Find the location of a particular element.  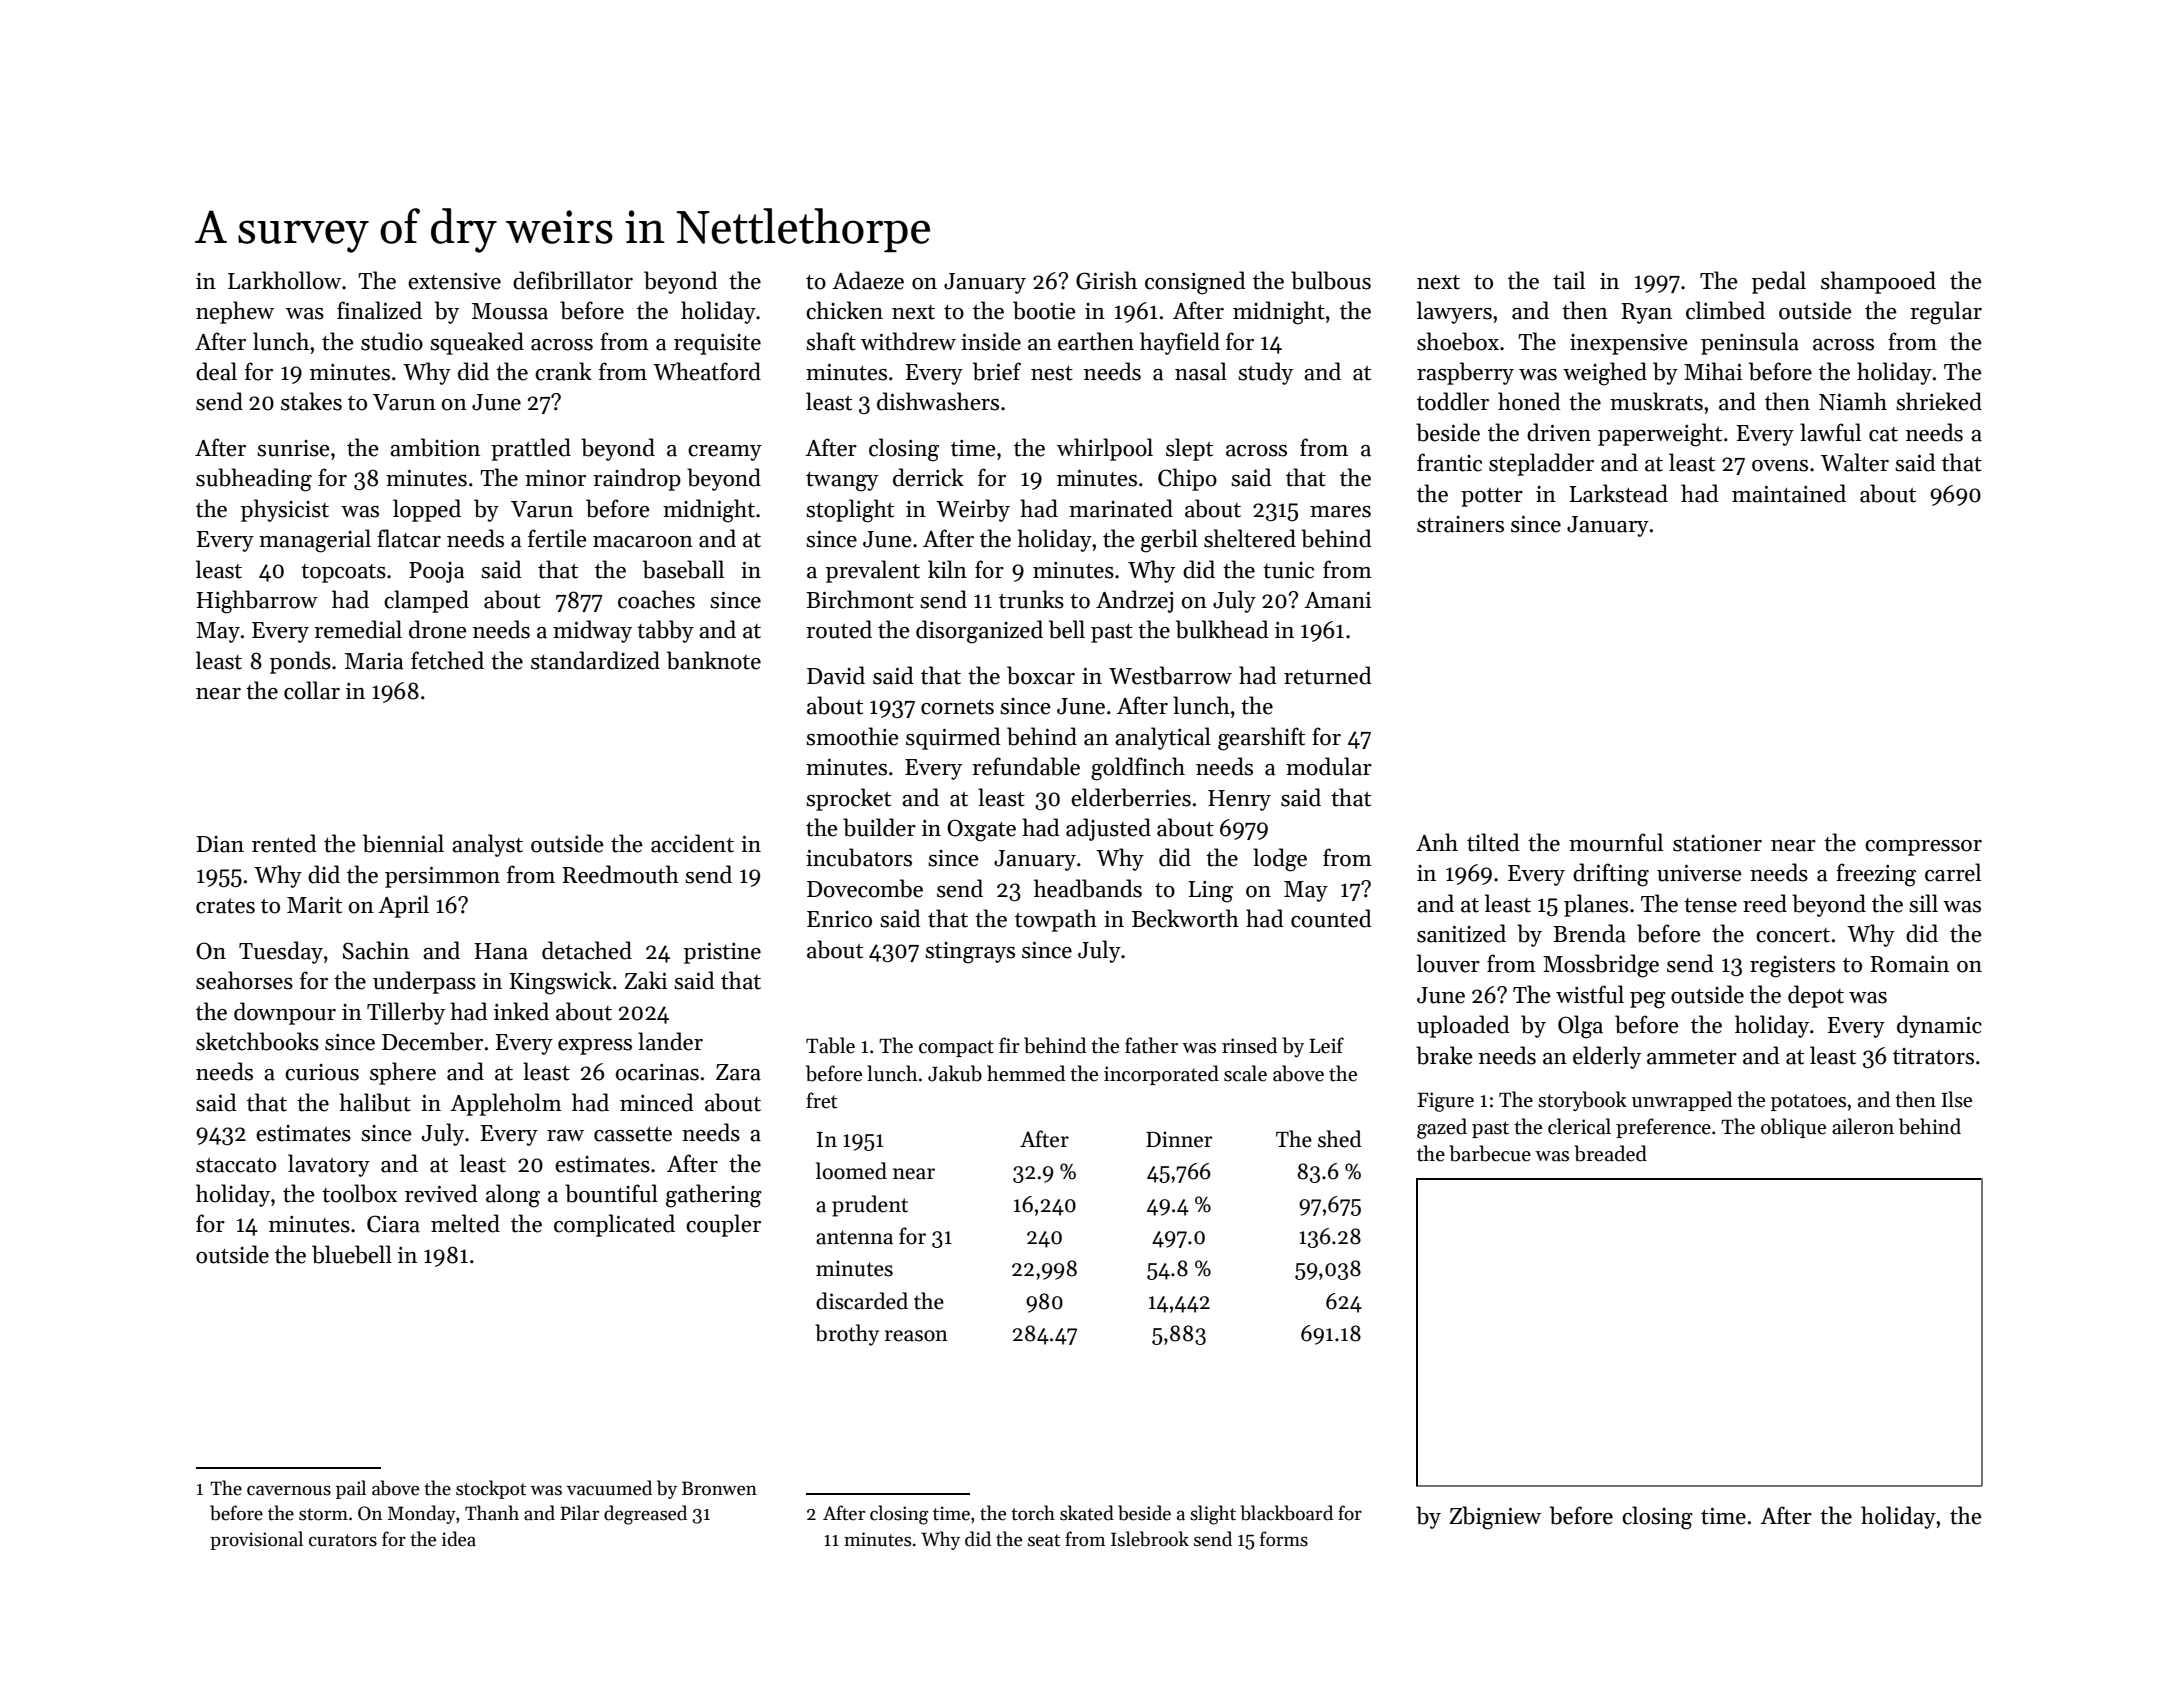

louver is located at coordinates (1448, 963).
